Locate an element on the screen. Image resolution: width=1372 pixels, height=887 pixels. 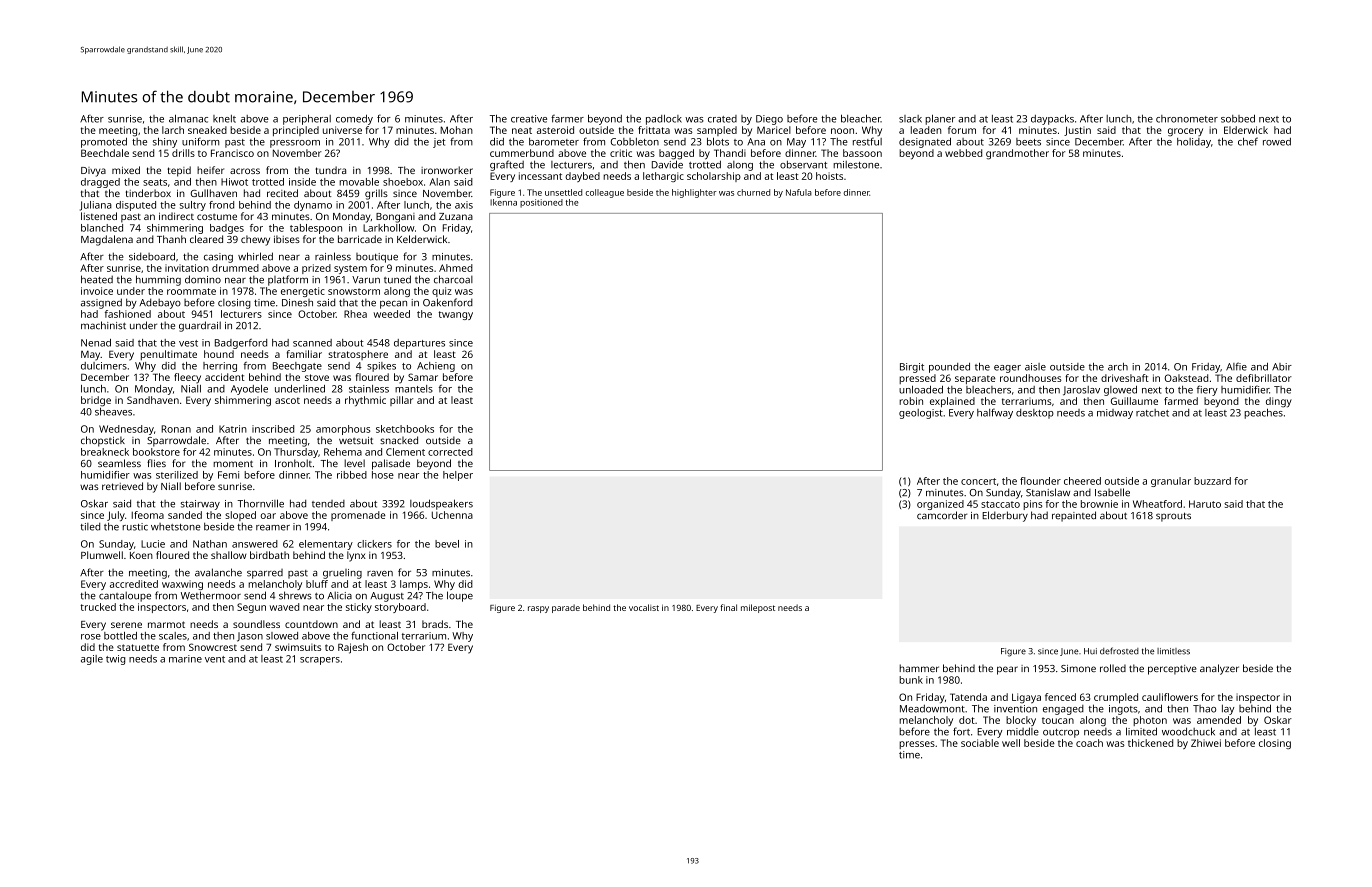
scrapers is located at coordinates (320, 661).
